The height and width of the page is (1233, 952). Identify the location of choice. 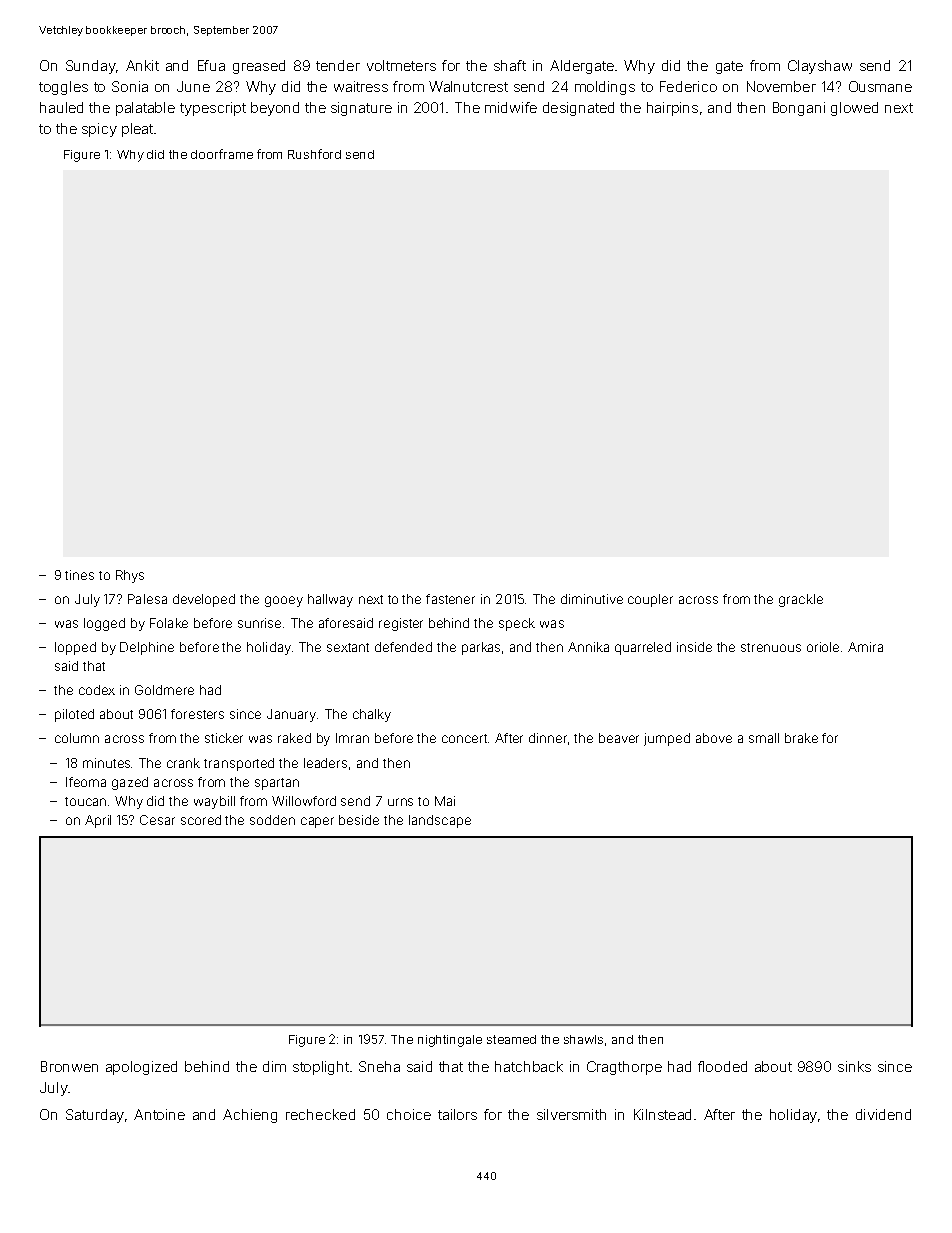
(409, 1114).
